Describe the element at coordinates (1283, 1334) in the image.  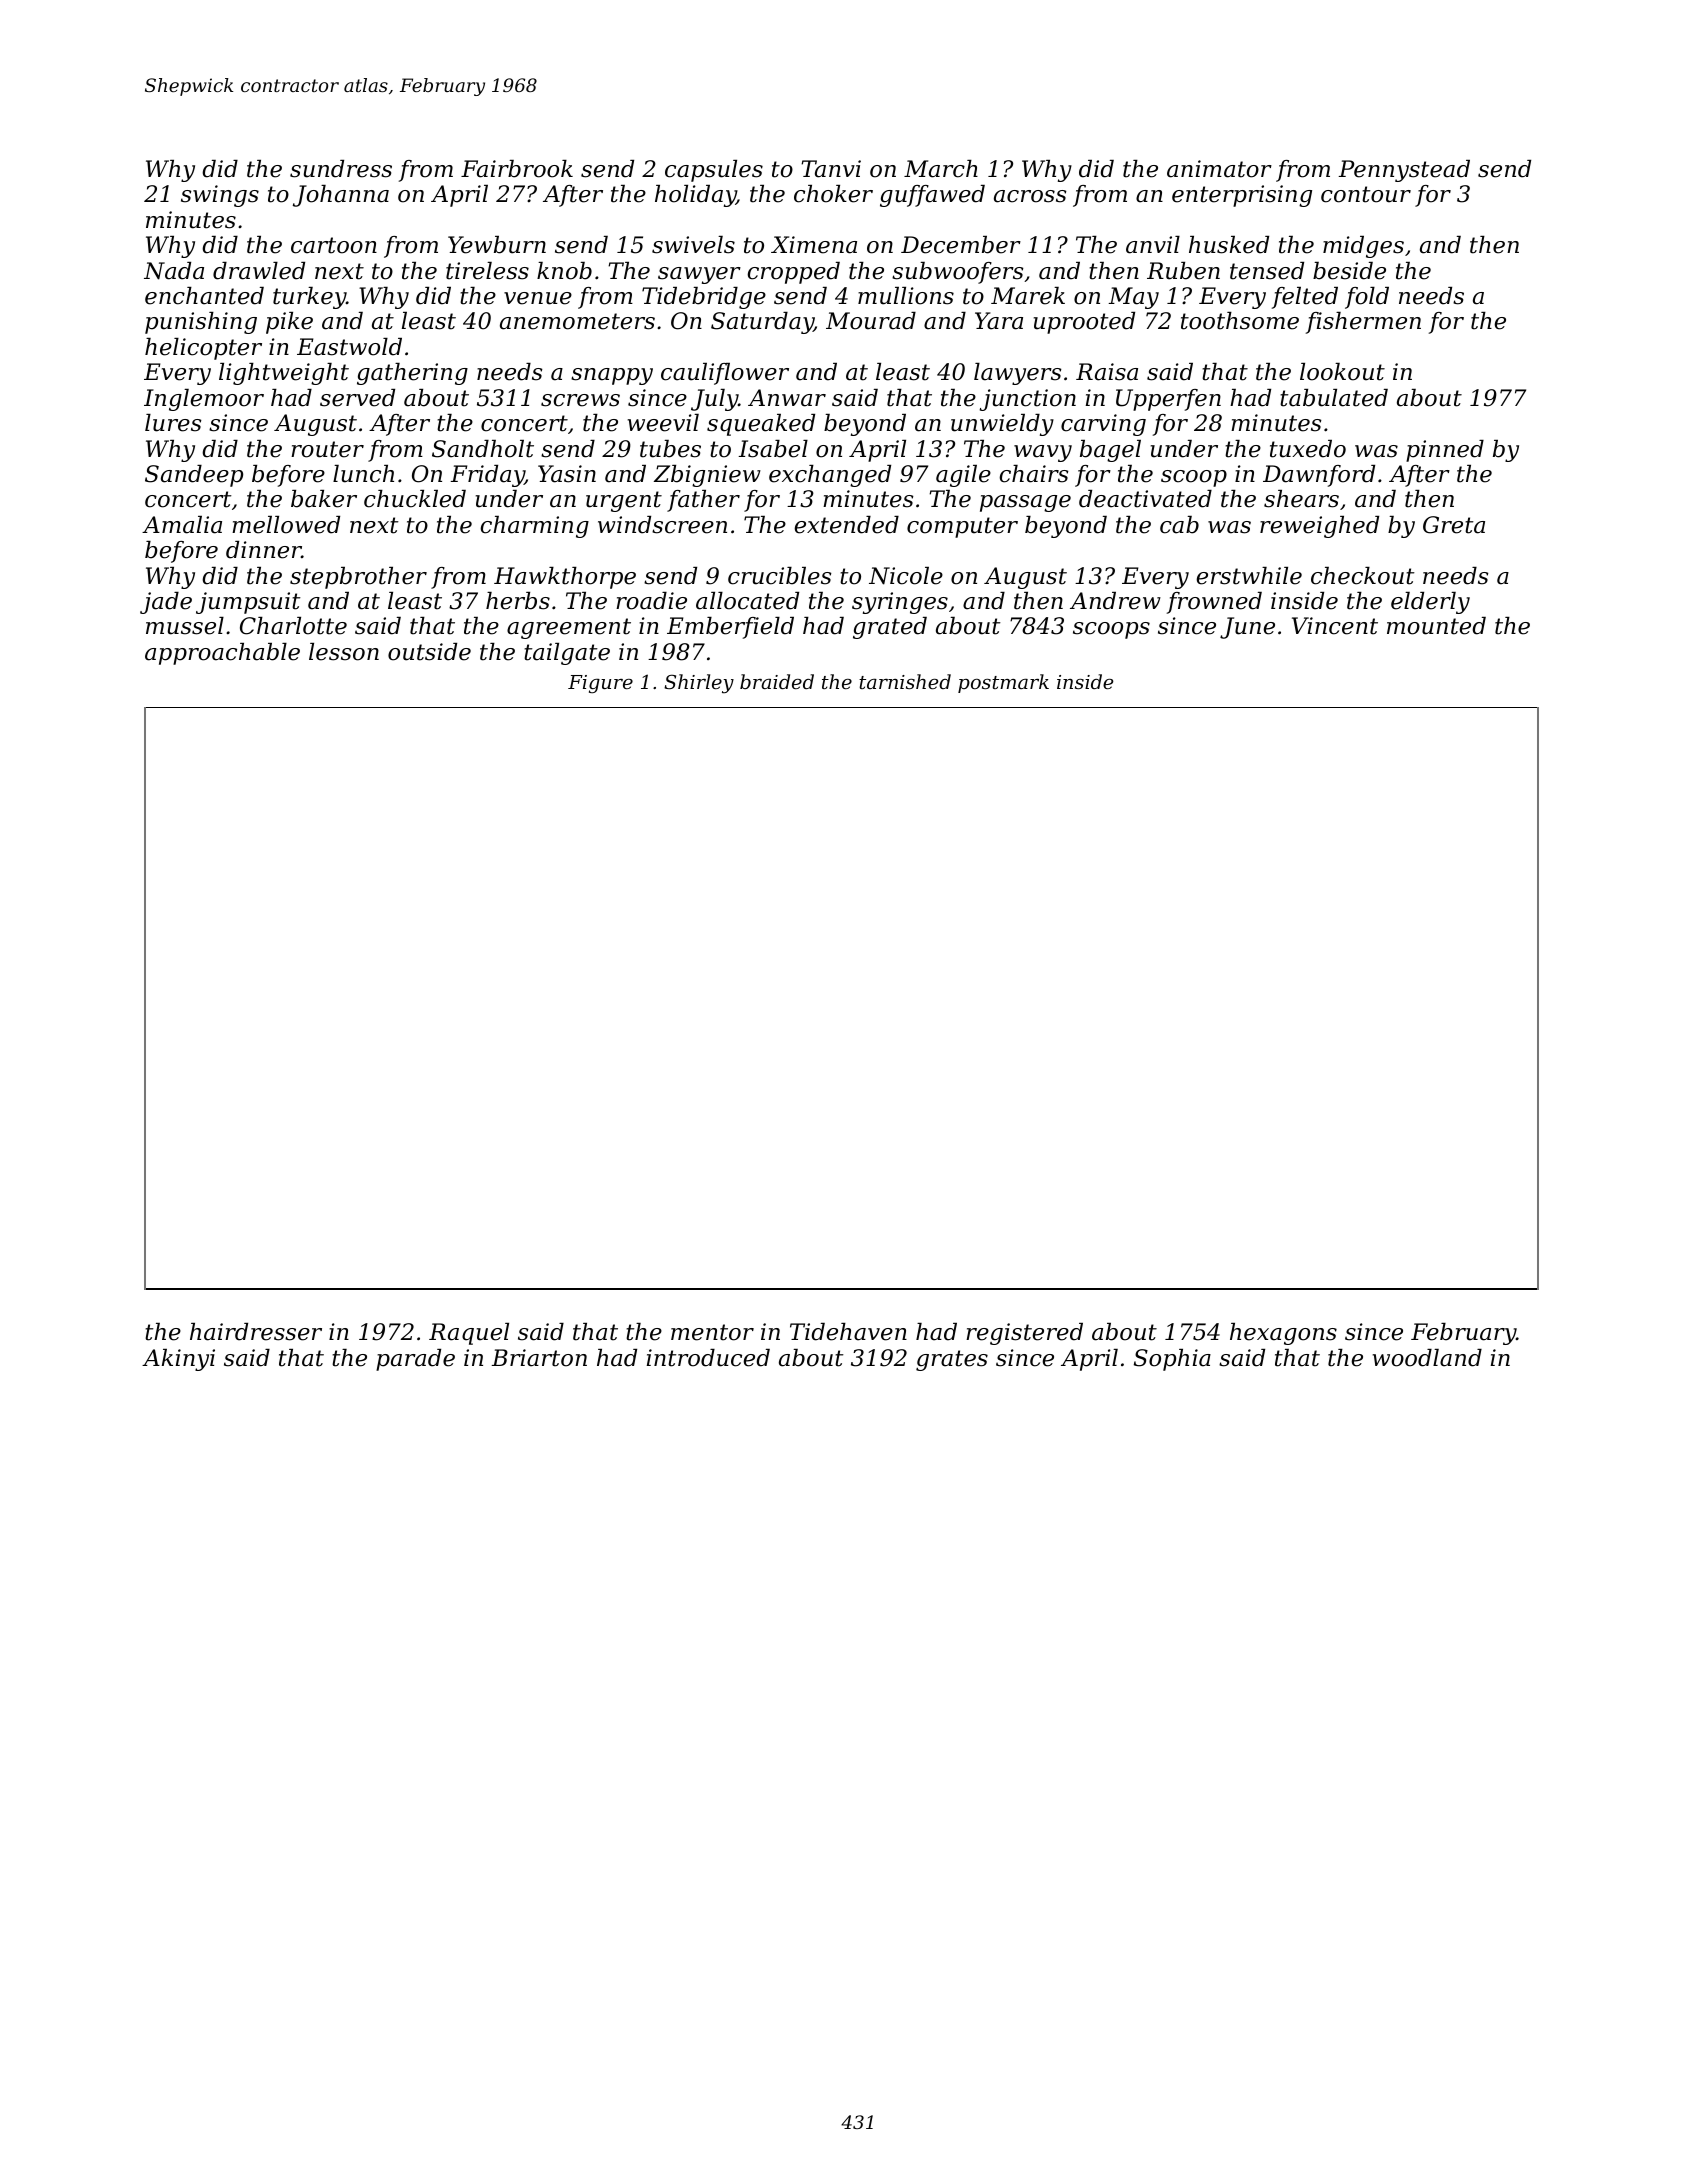
I see `hexagons` at that location.
